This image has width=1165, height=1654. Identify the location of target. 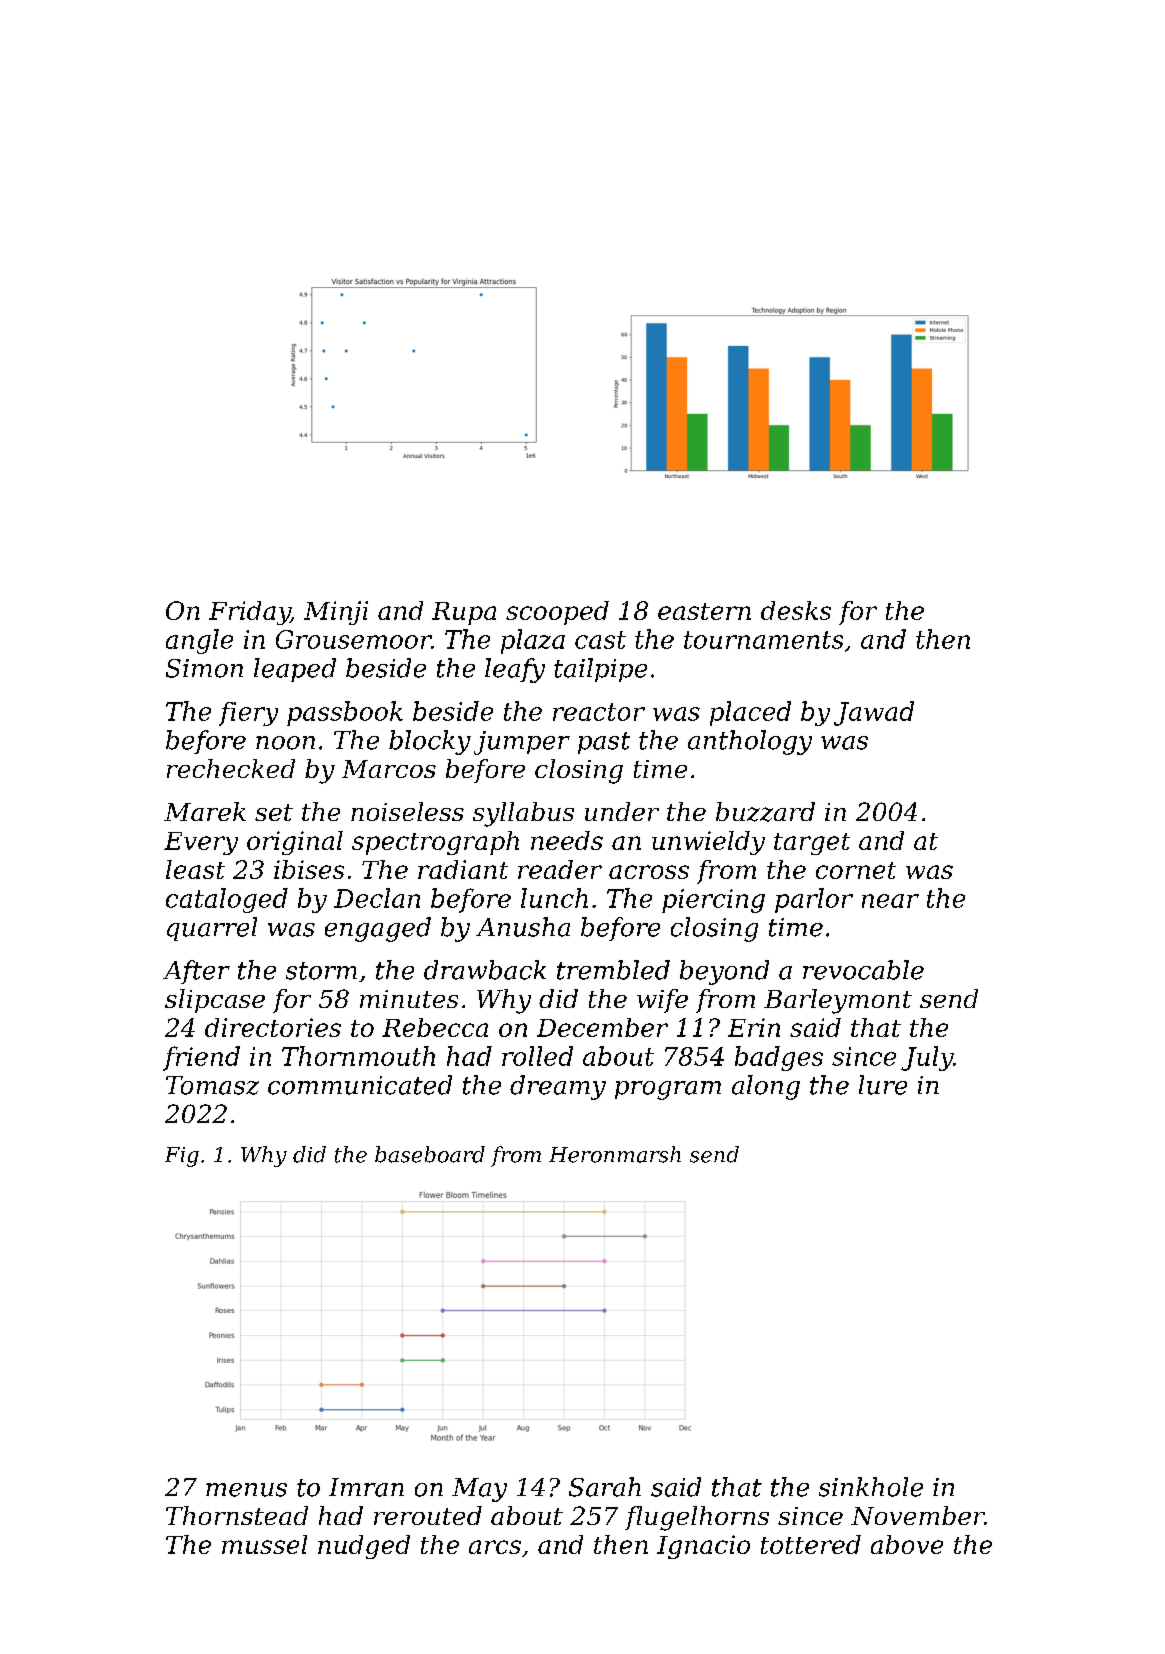
(812, 844).
